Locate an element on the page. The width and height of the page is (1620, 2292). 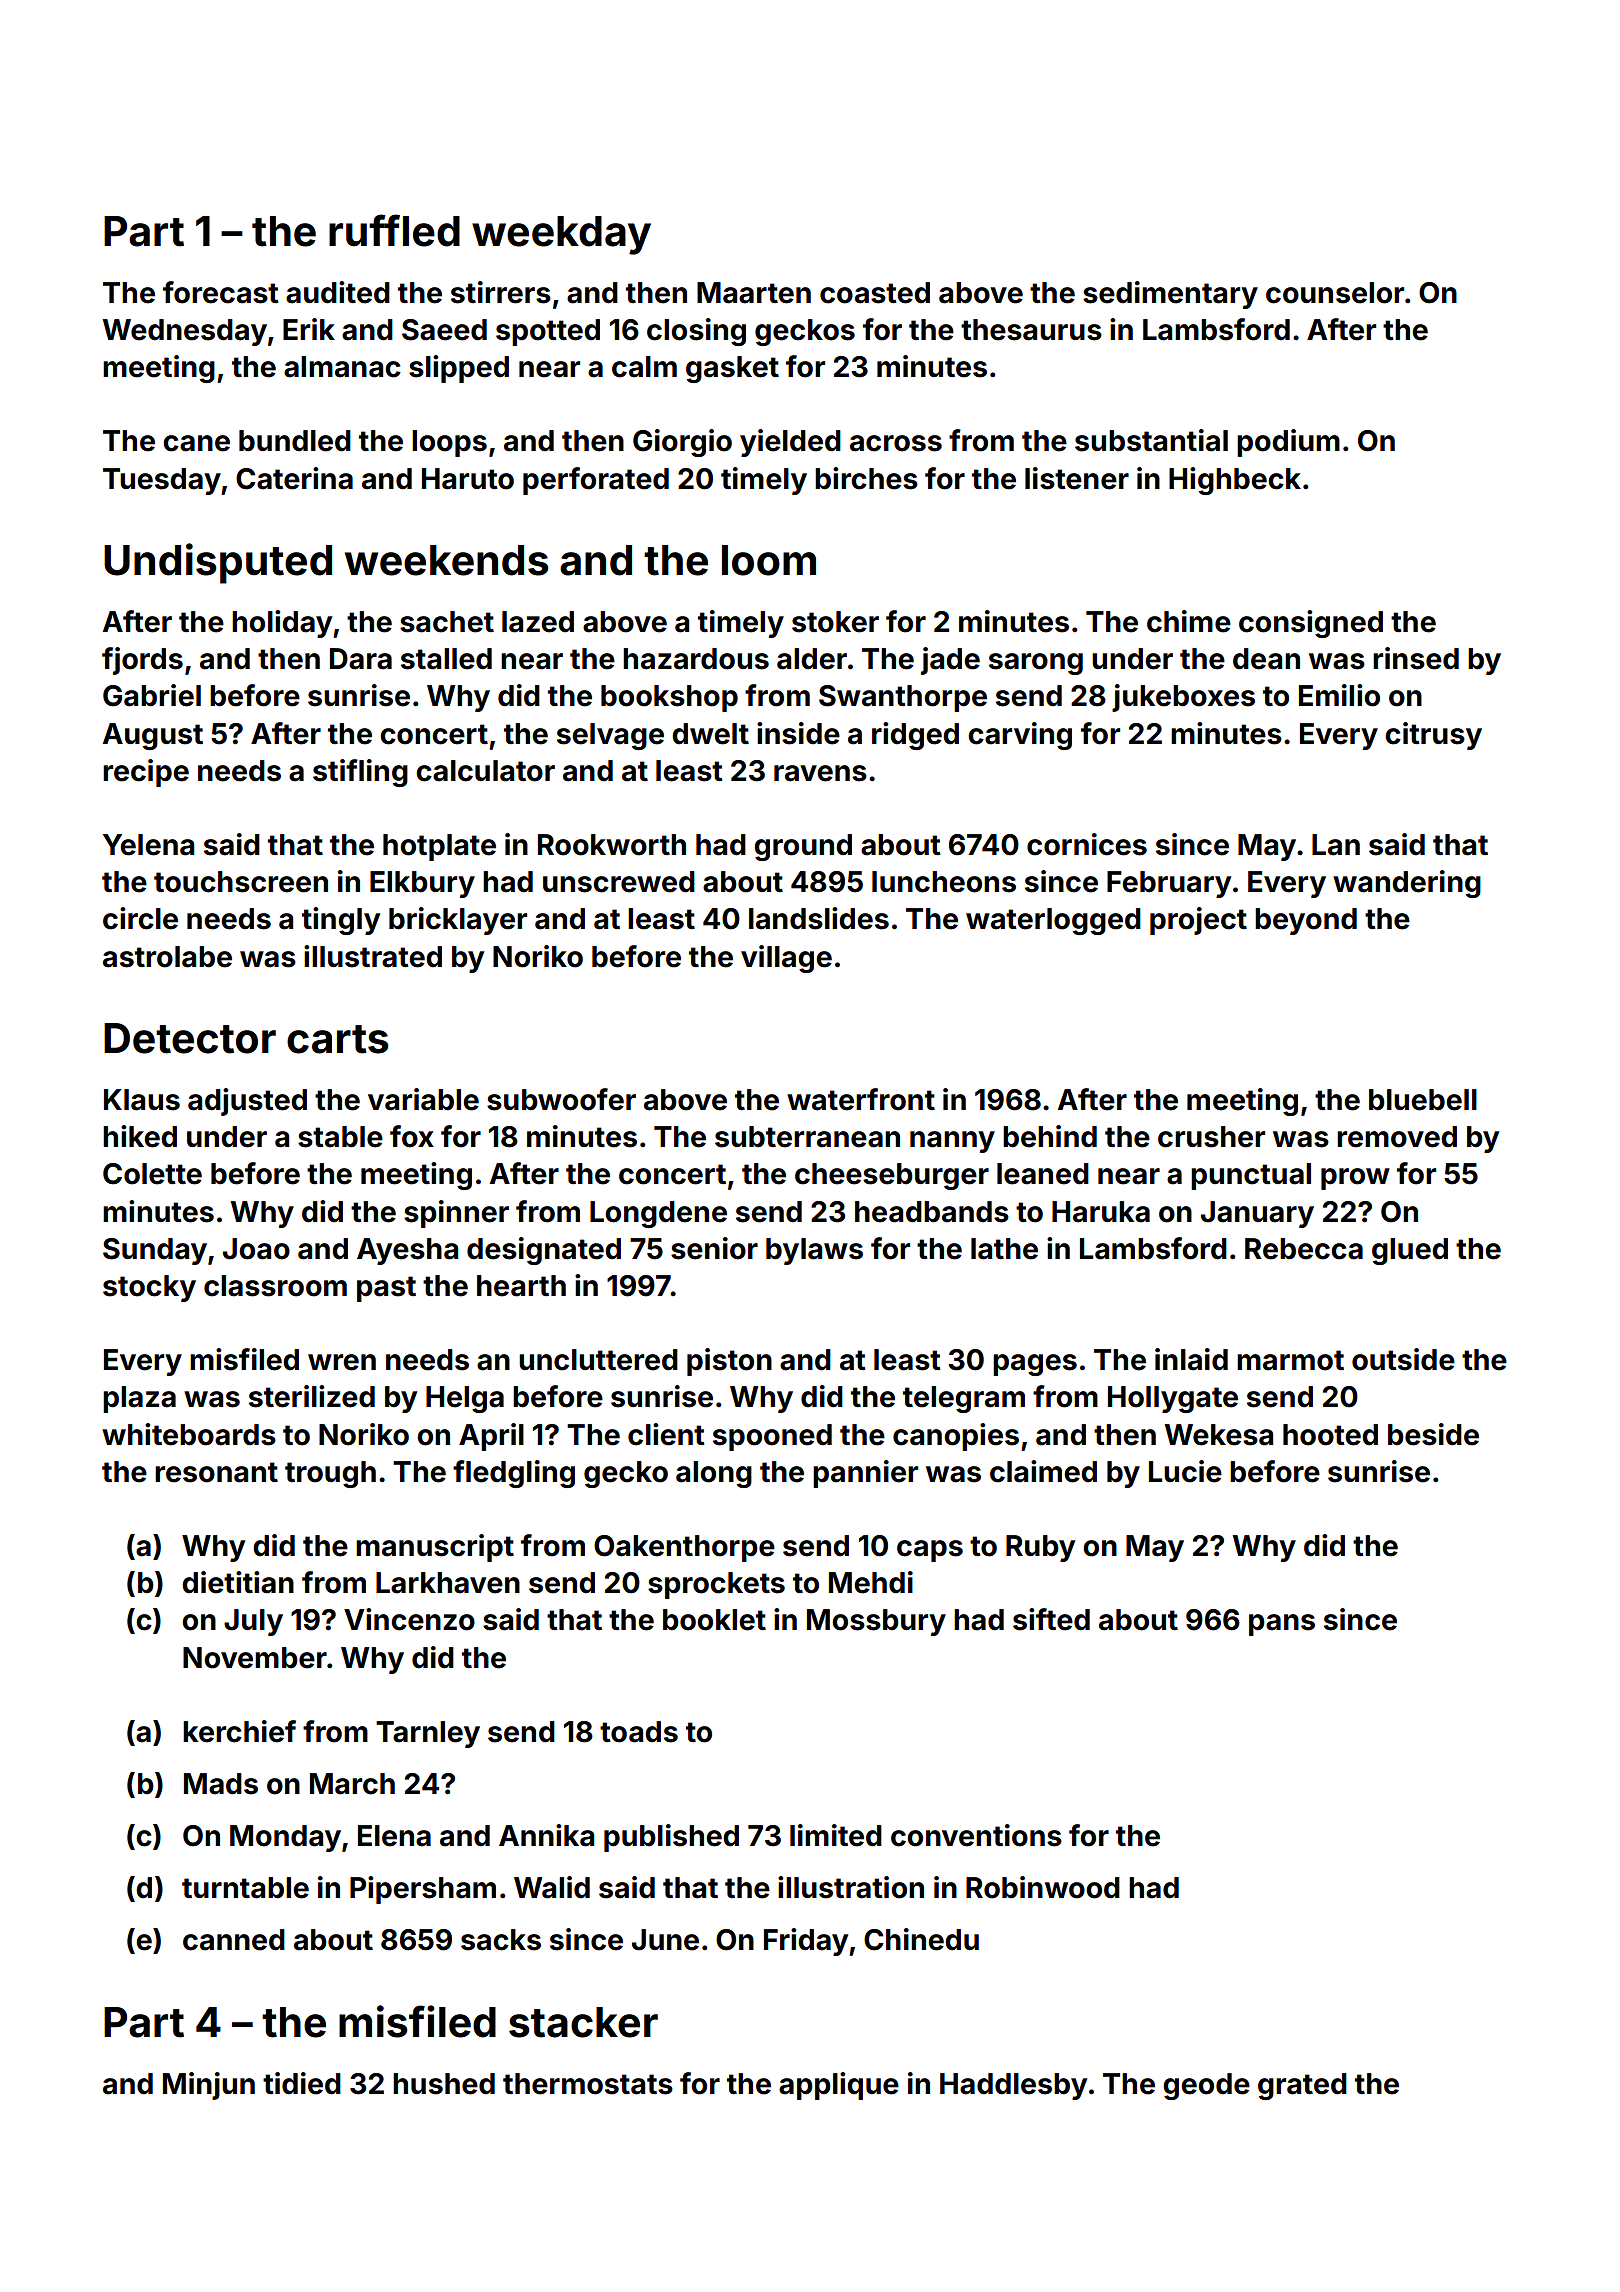
Tuesday is located at coordinates (162, 481).
